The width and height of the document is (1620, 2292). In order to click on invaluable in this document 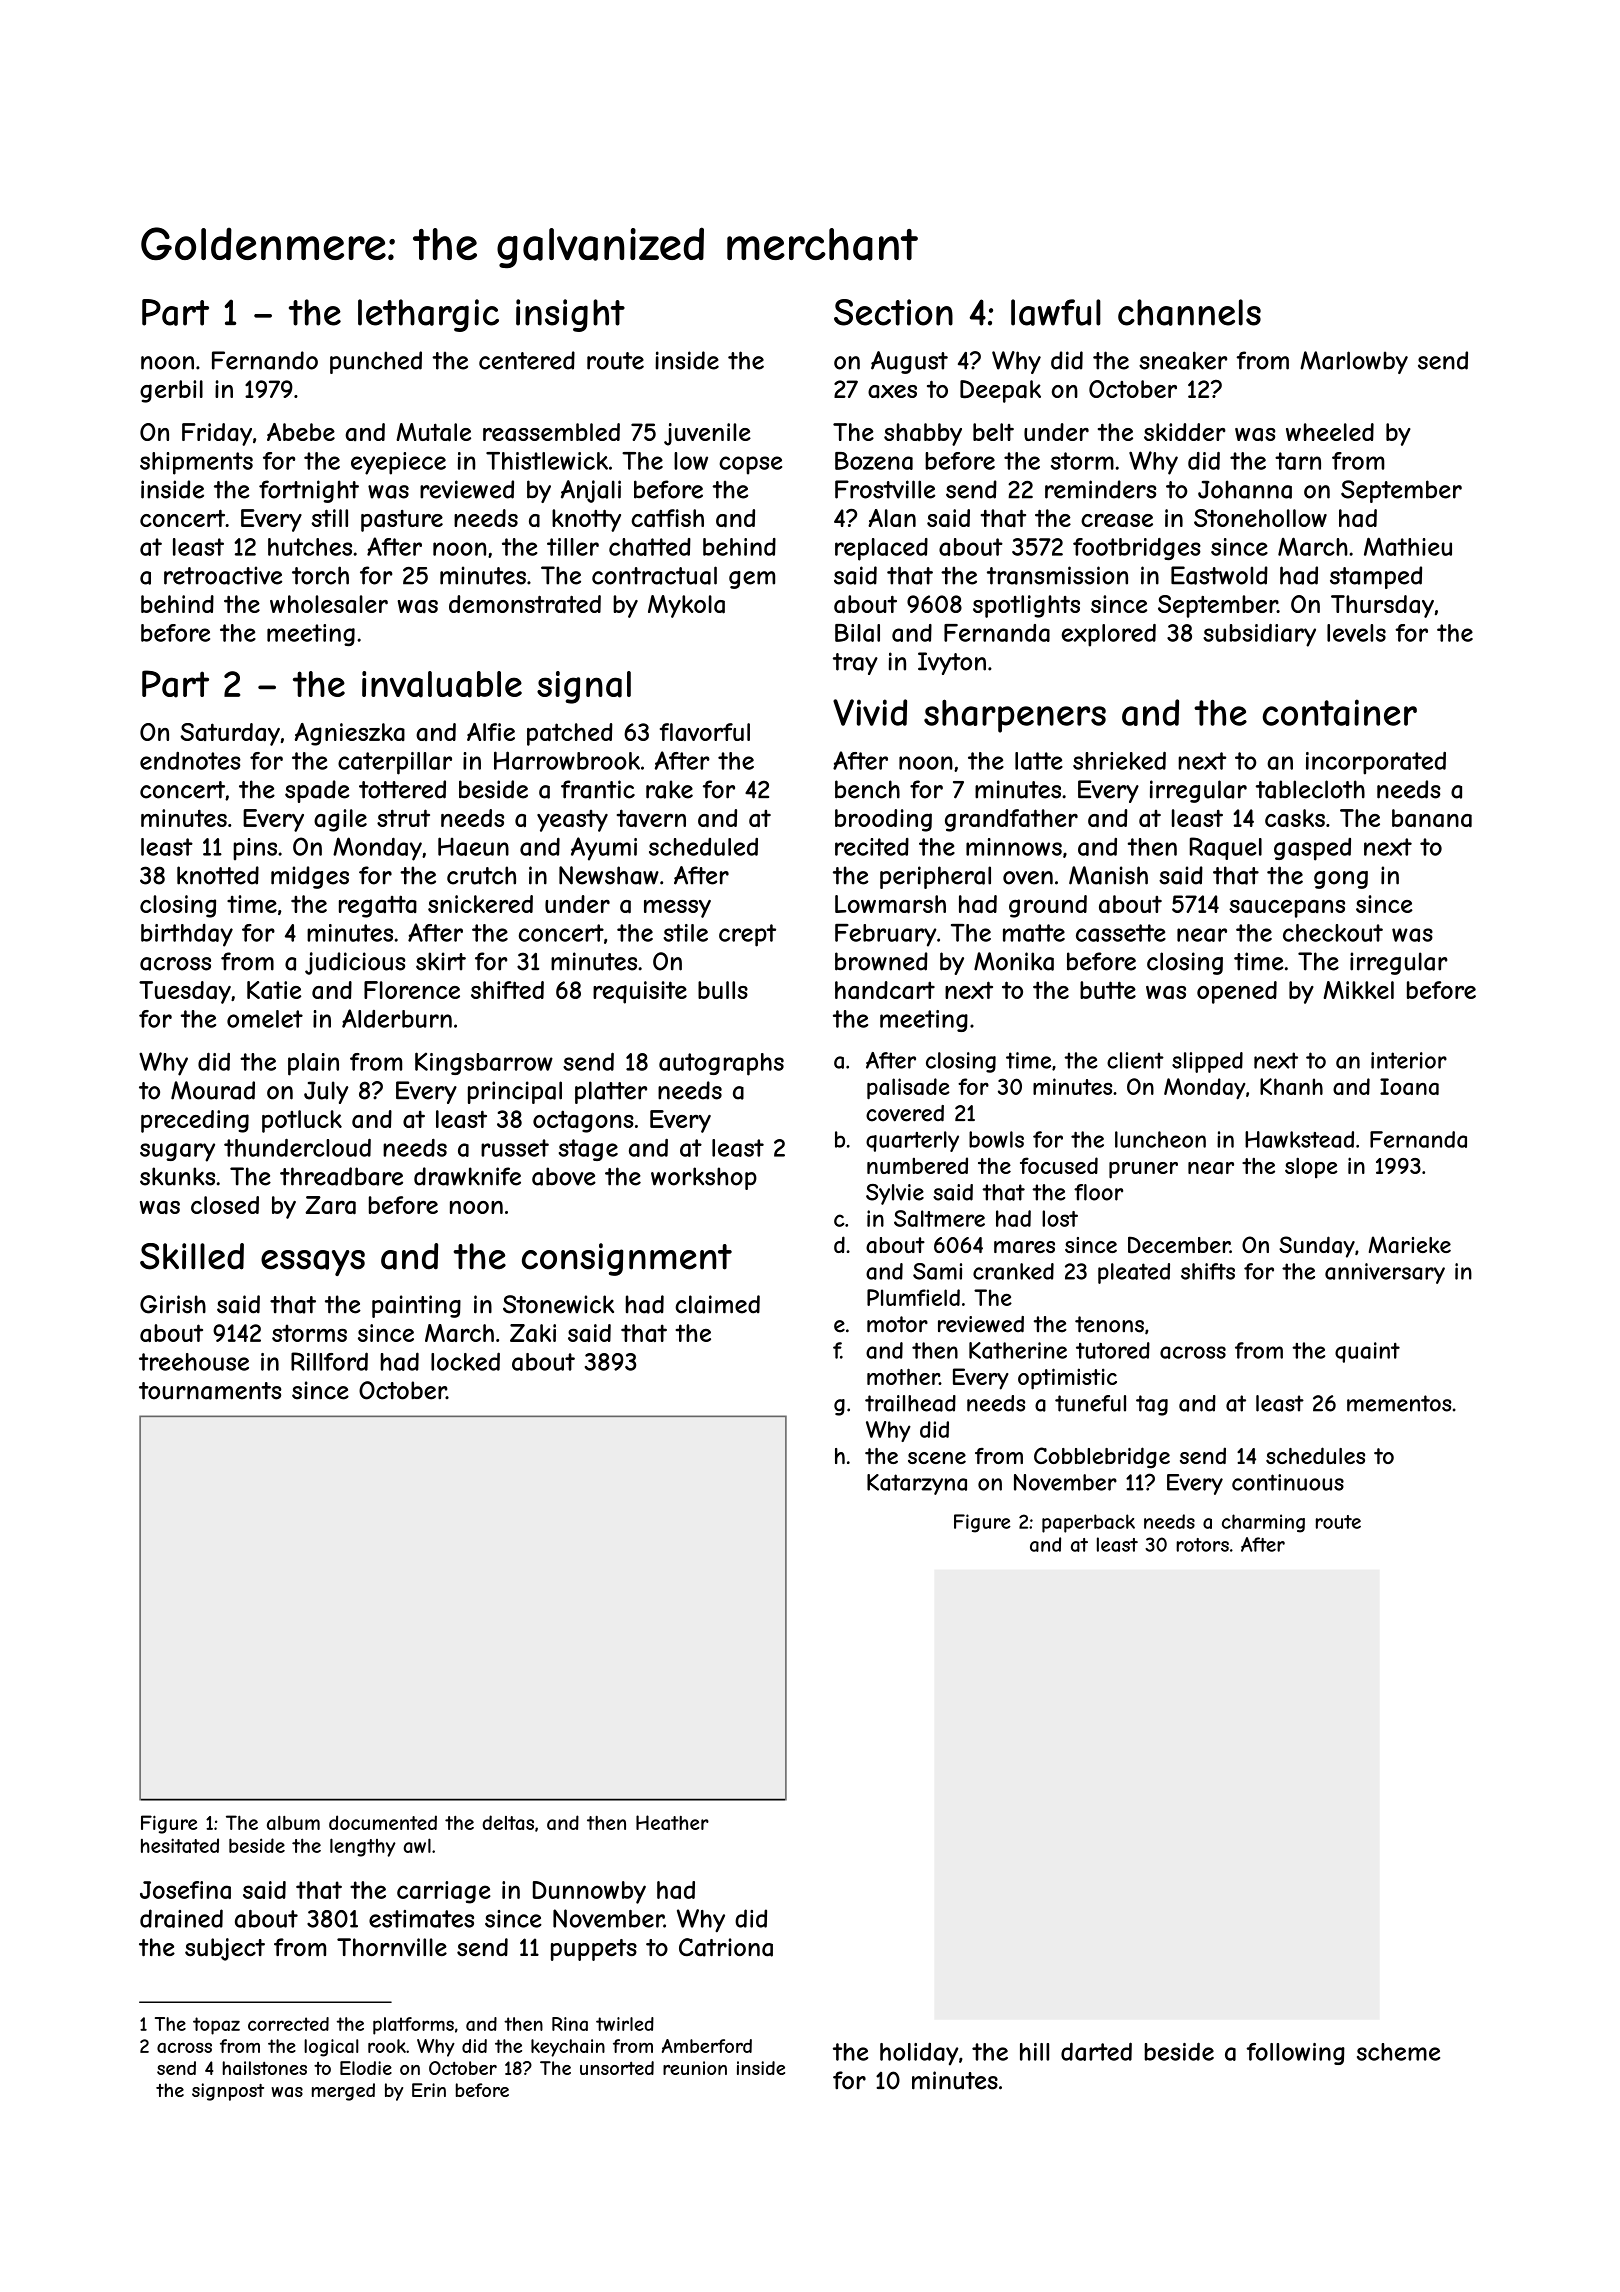, I will do `click(442, 684)`.
